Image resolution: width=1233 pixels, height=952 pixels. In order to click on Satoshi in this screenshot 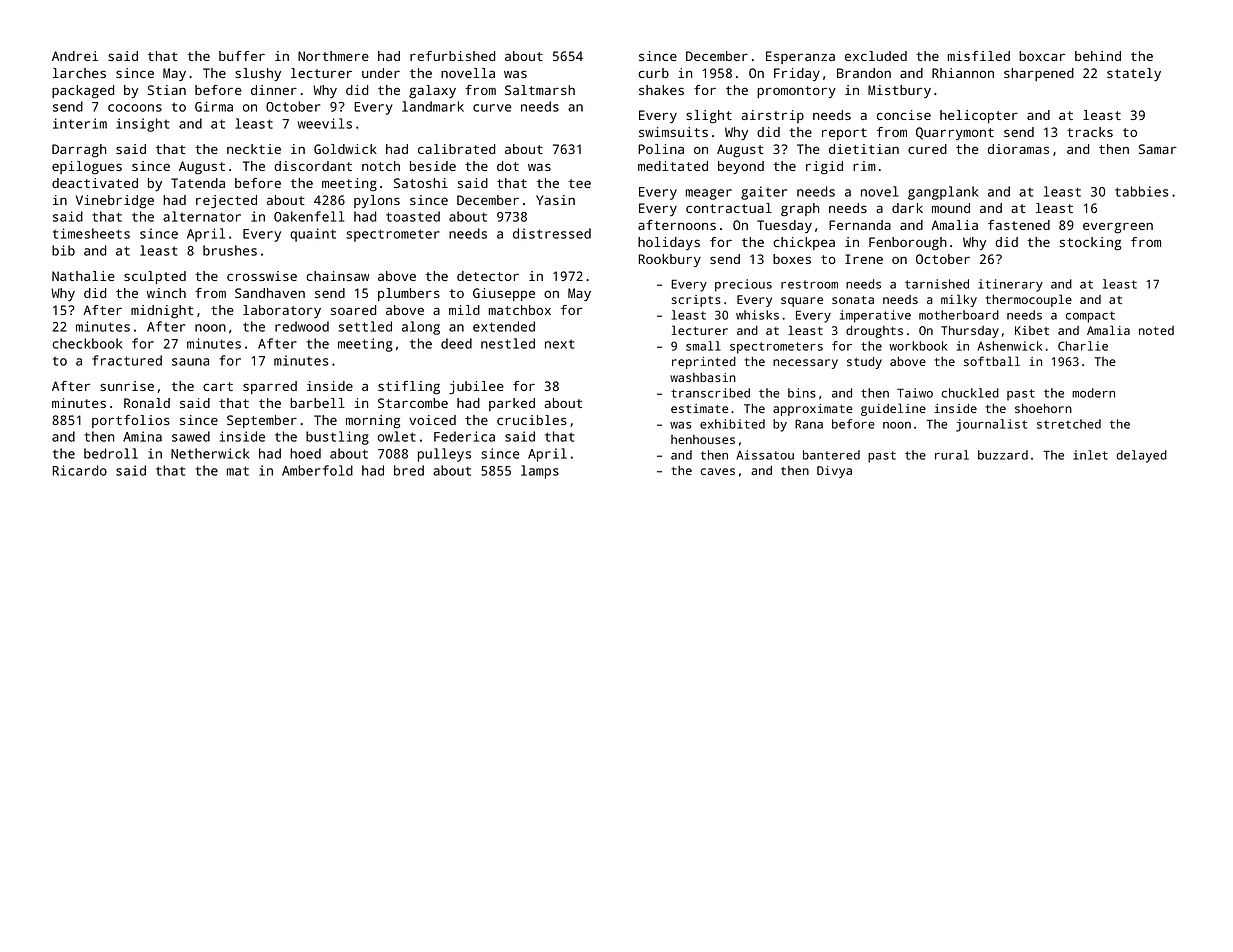, I will do `click(421, 183)`.
